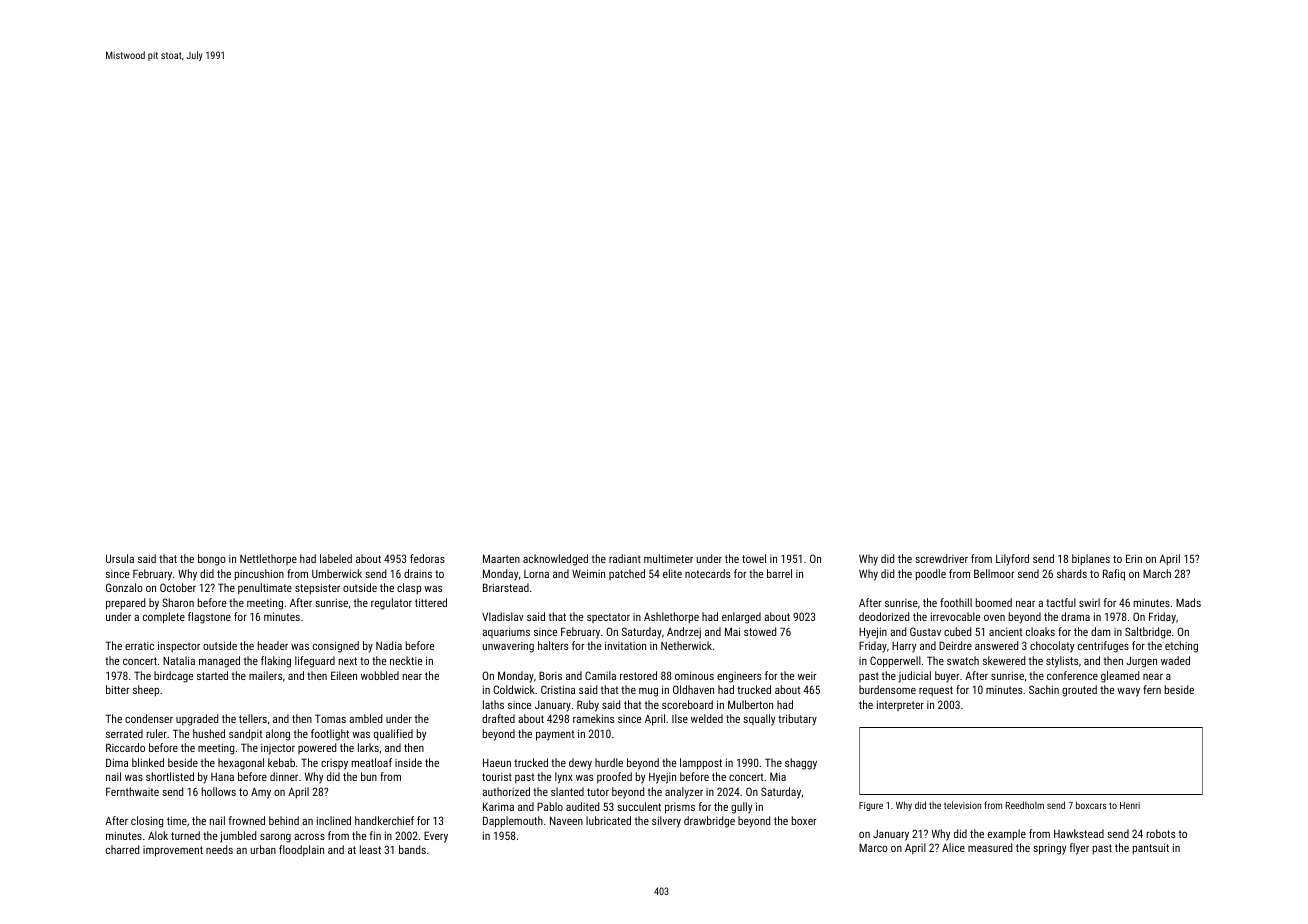 The height and width of the screenshot is (924, 1308). Describe the element at coordinates (278, 749) in the screenshot. I see `injector` at that location.
